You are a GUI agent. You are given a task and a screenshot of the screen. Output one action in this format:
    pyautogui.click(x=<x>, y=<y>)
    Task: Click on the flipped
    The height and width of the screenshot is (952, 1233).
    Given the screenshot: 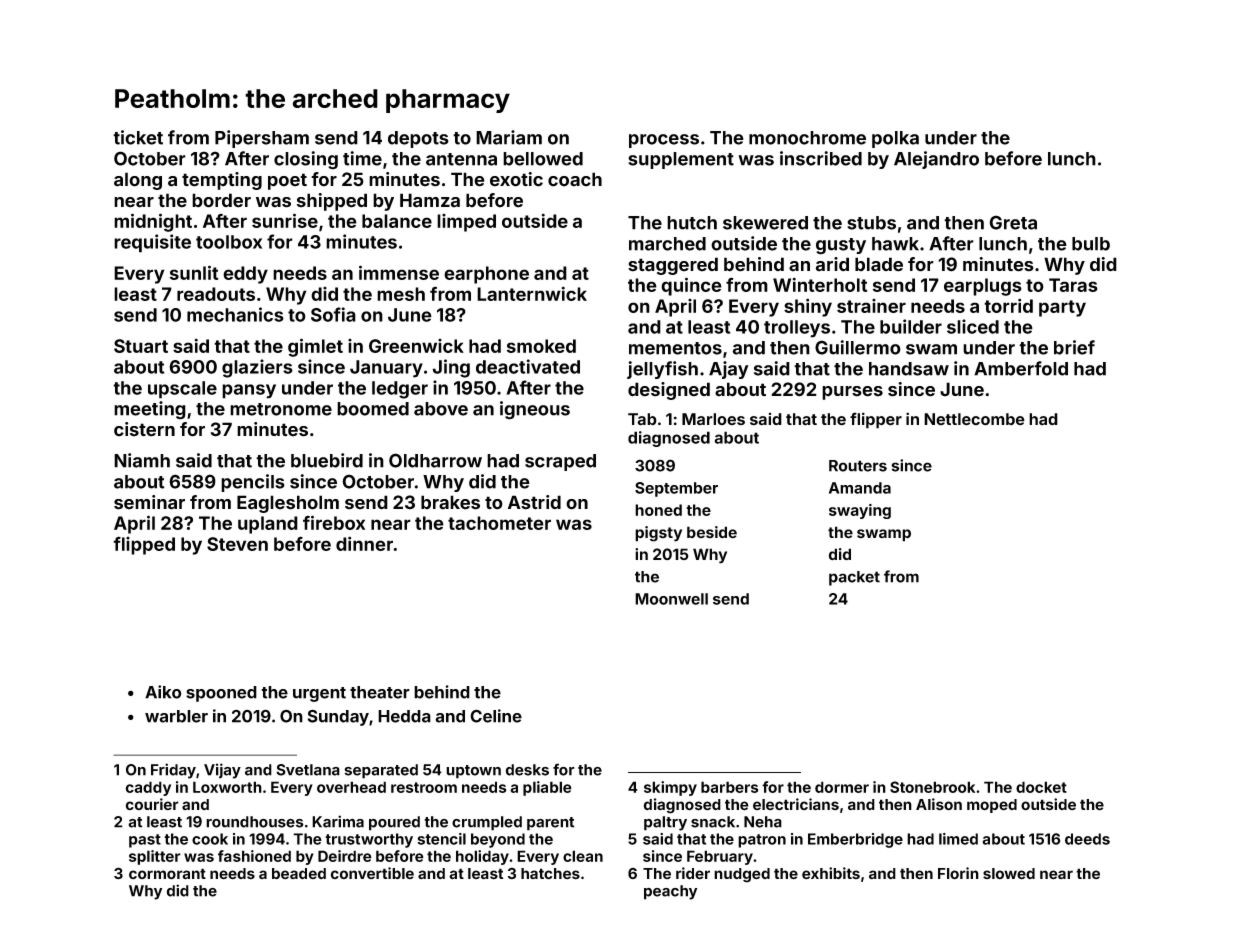 What is the action you would take?
    pyautogui.click(x=144, y=545)
